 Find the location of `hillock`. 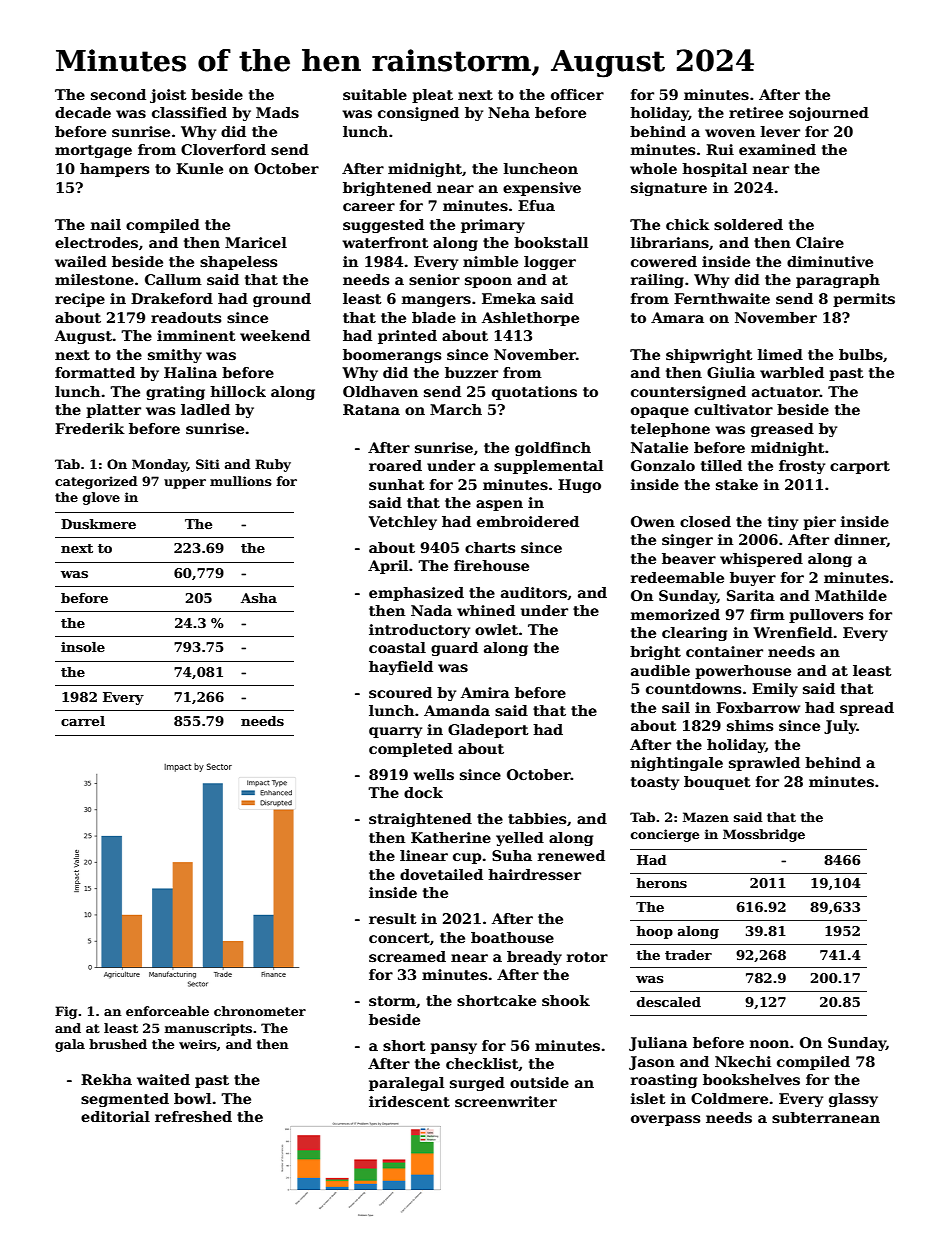

hillock is located at coordinates (238, 391).
